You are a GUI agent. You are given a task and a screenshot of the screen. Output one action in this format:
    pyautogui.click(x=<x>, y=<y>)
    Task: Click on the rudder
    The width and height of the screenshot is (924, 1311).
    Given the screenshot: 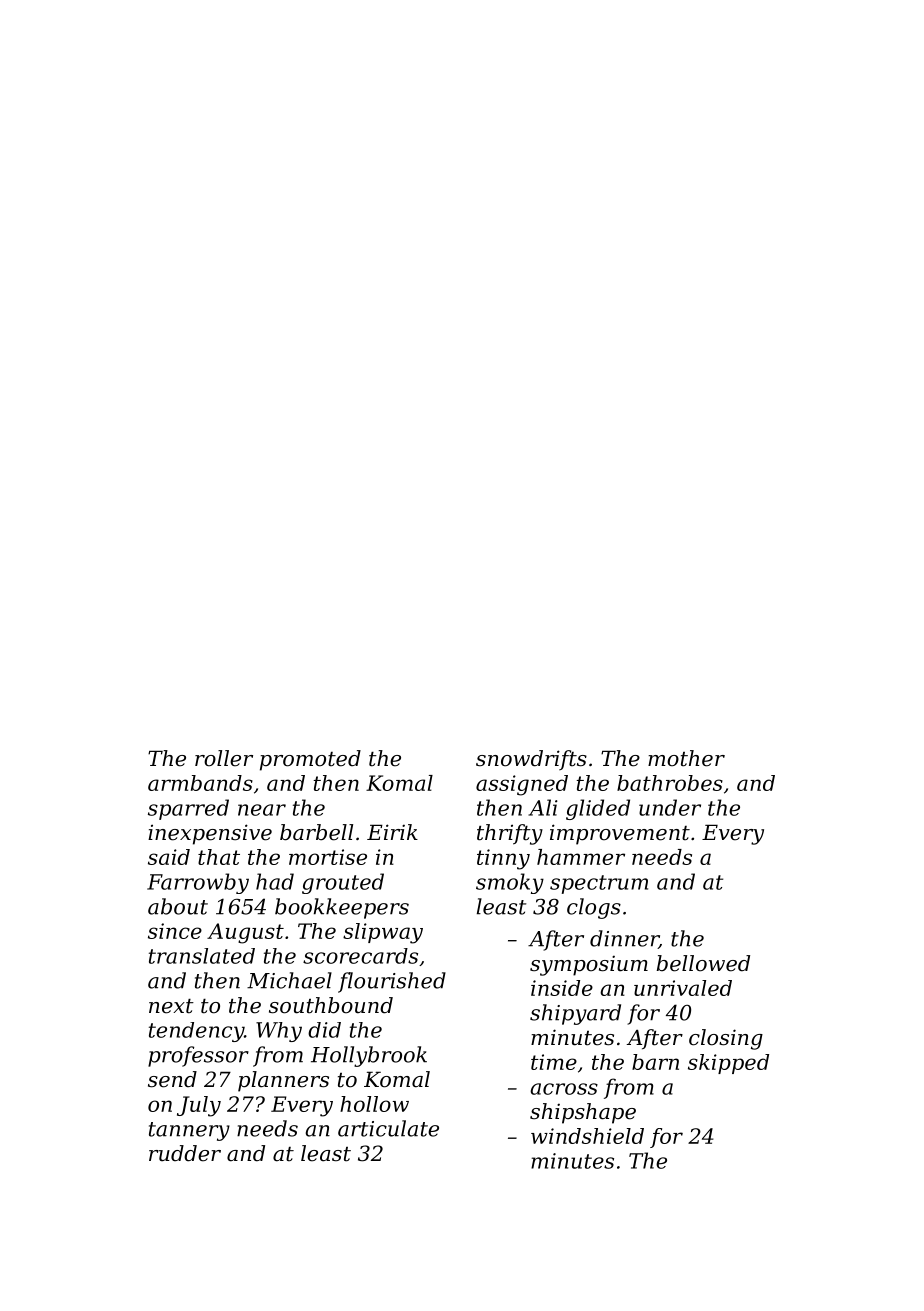 What is the action you would take?
    pyautogui.click(x=185, y=1153)
